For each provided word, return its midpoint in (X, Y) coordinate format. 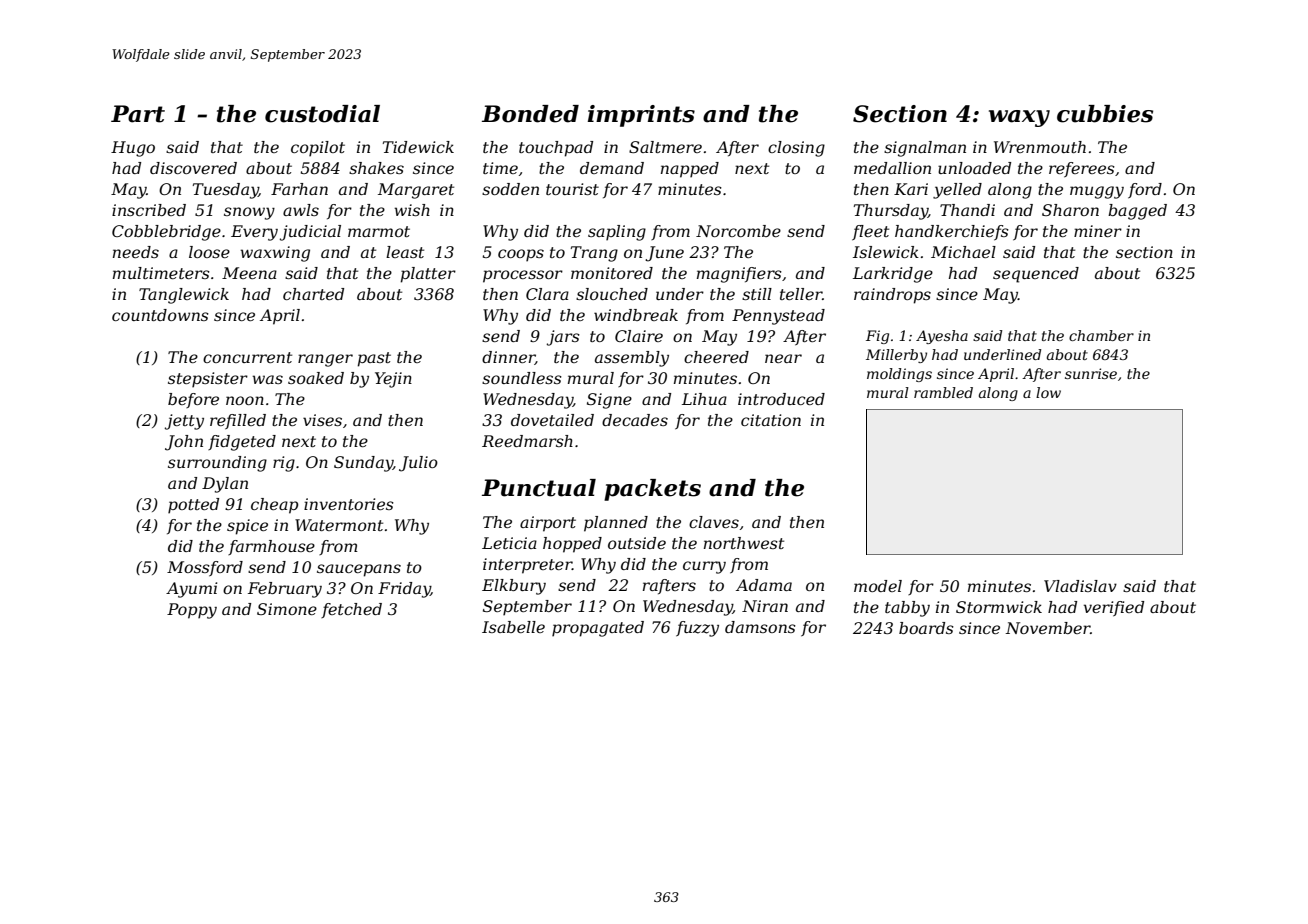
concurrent (247, 357)
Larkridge (893, 275)
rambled (943, 392)
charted (313, 294)
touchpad (556, 149)
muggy (1097, 192)
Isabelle (513, 627)
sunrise (1091, 373)
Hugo (133, 149)
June (664, 254)
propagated (598, 629)
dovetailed (552, 420)
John (184, 443)
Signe (609, 401)
